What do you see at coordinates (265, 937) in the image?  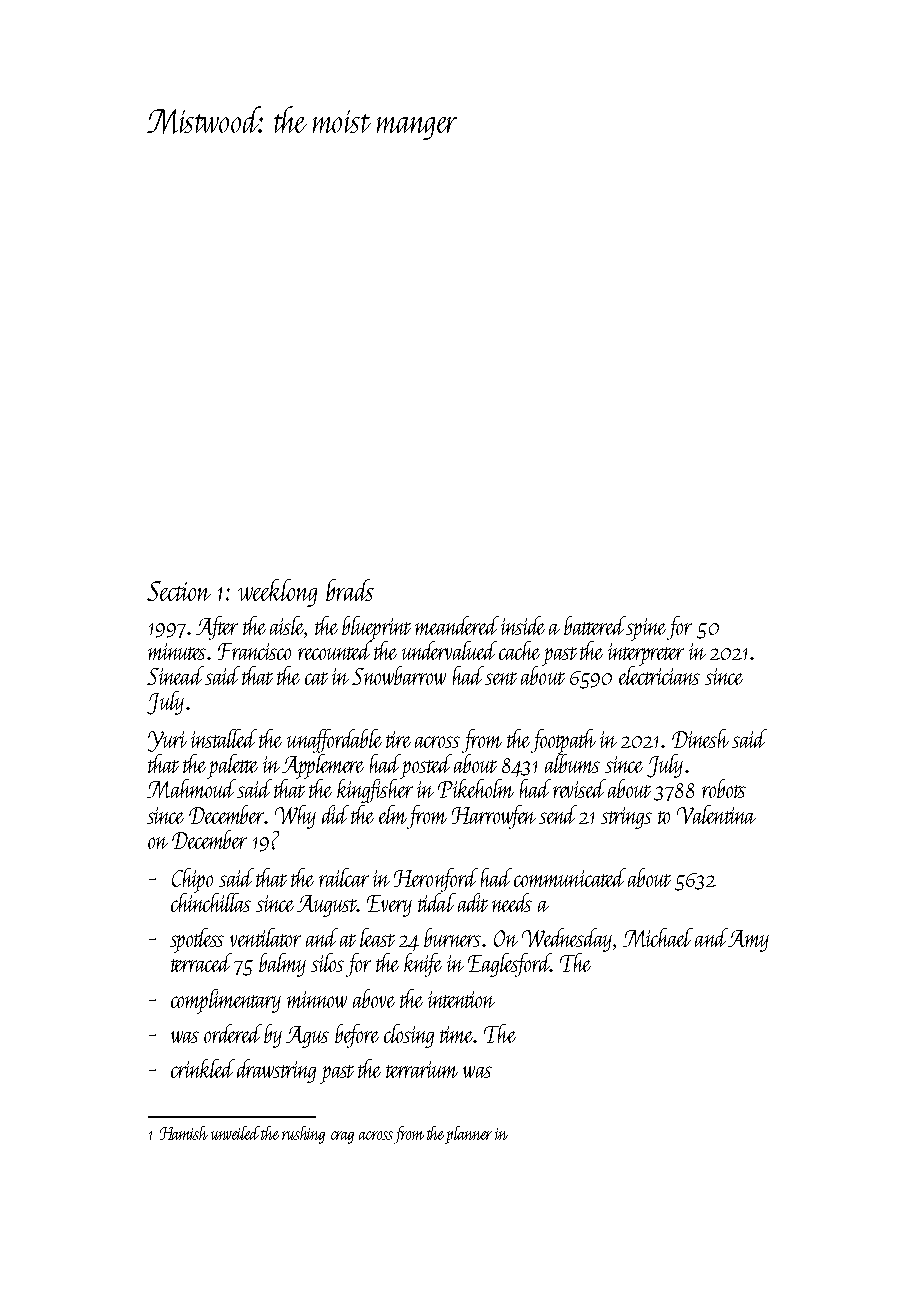 I see `ventilator` at bounding box center [265, 937].
